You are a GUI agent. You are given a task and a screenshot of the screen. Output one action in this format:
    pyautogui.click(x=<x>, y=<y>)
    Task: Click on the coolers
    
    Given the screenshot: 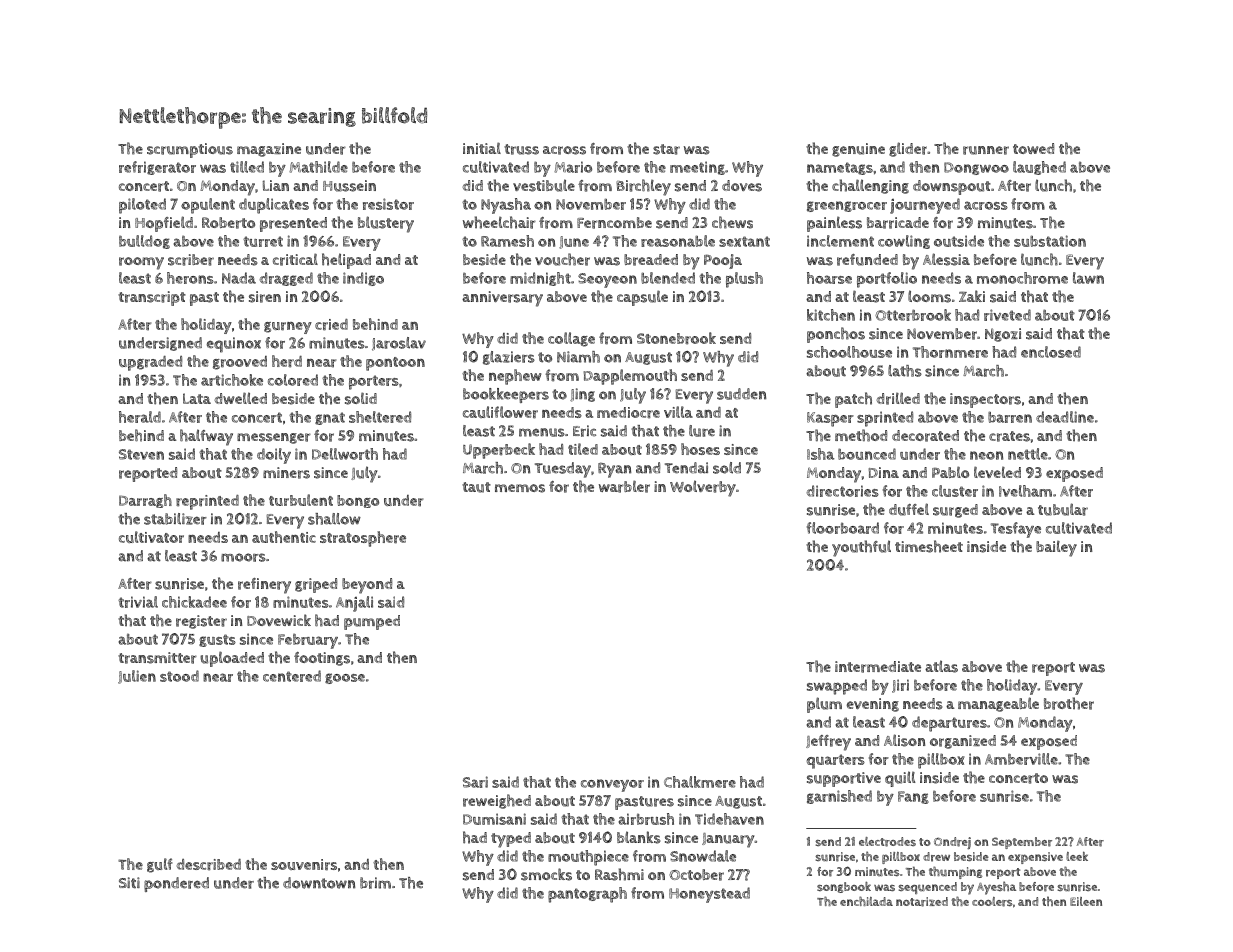 What is the action you would take?
    pyautogui.click(x=992, y=902)
